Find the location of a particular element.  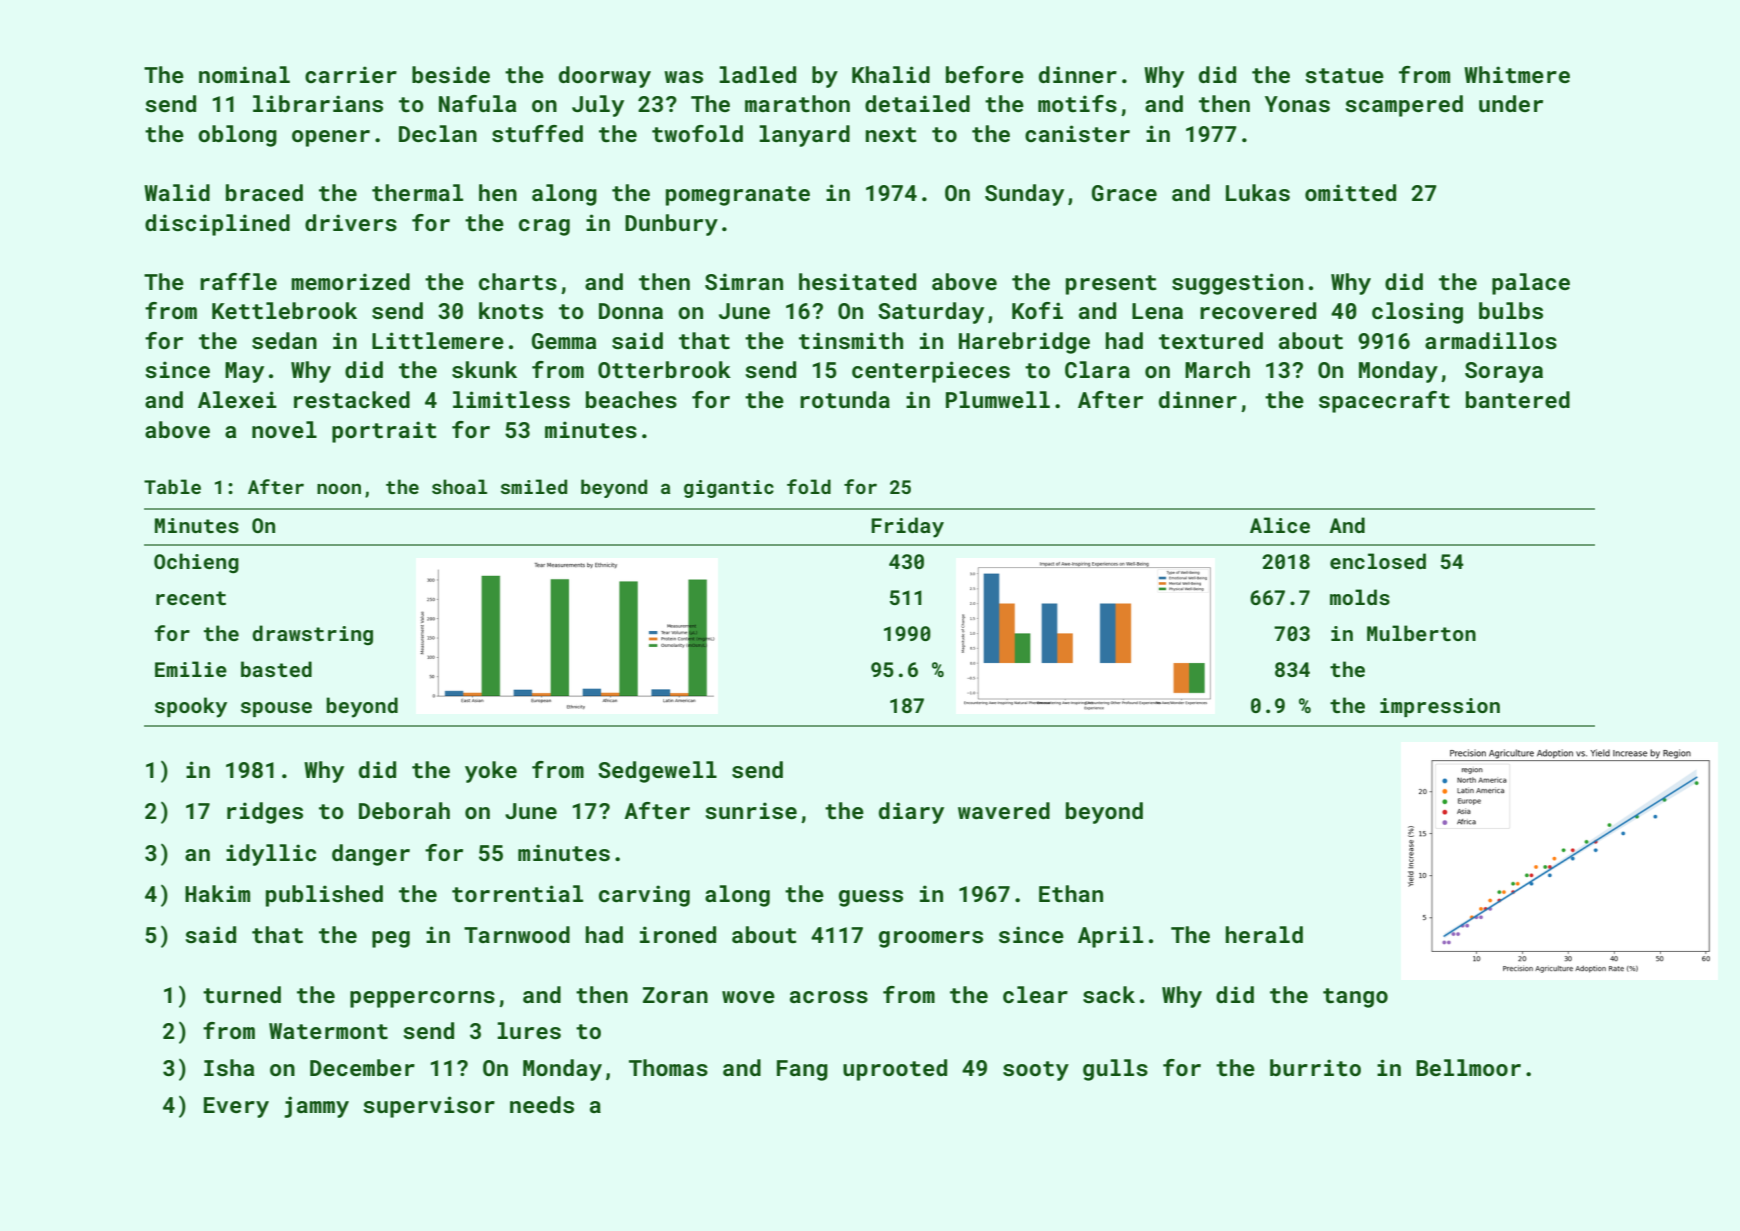

wavered is located at coordinates (1004, 810).
